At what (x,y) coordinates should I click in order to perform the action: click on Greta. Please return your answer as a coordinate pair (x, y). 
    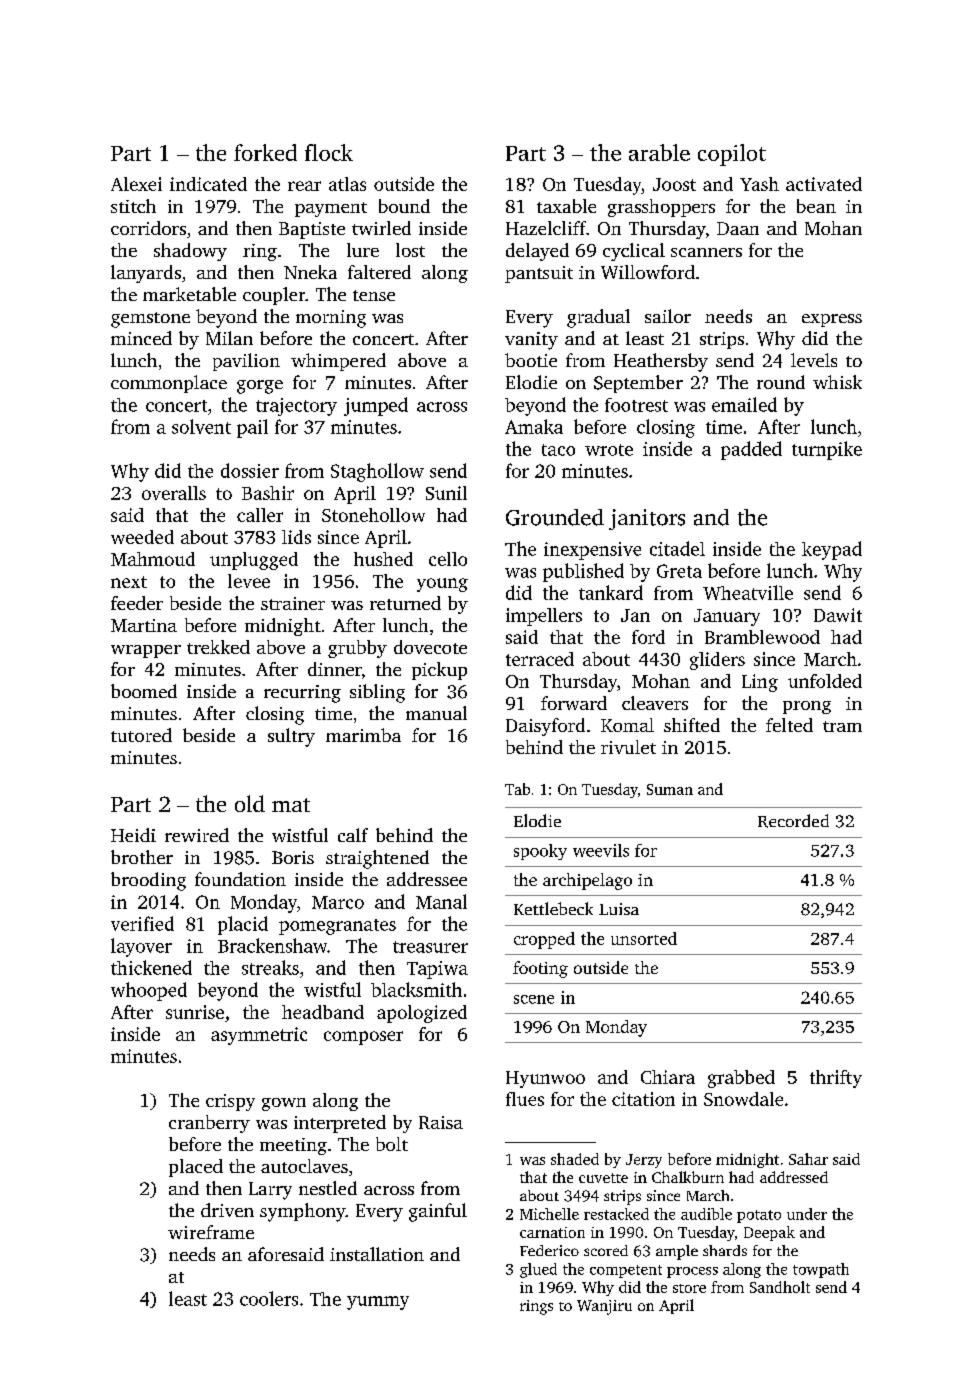
    Looking at the image, I should click on (679, 571).
